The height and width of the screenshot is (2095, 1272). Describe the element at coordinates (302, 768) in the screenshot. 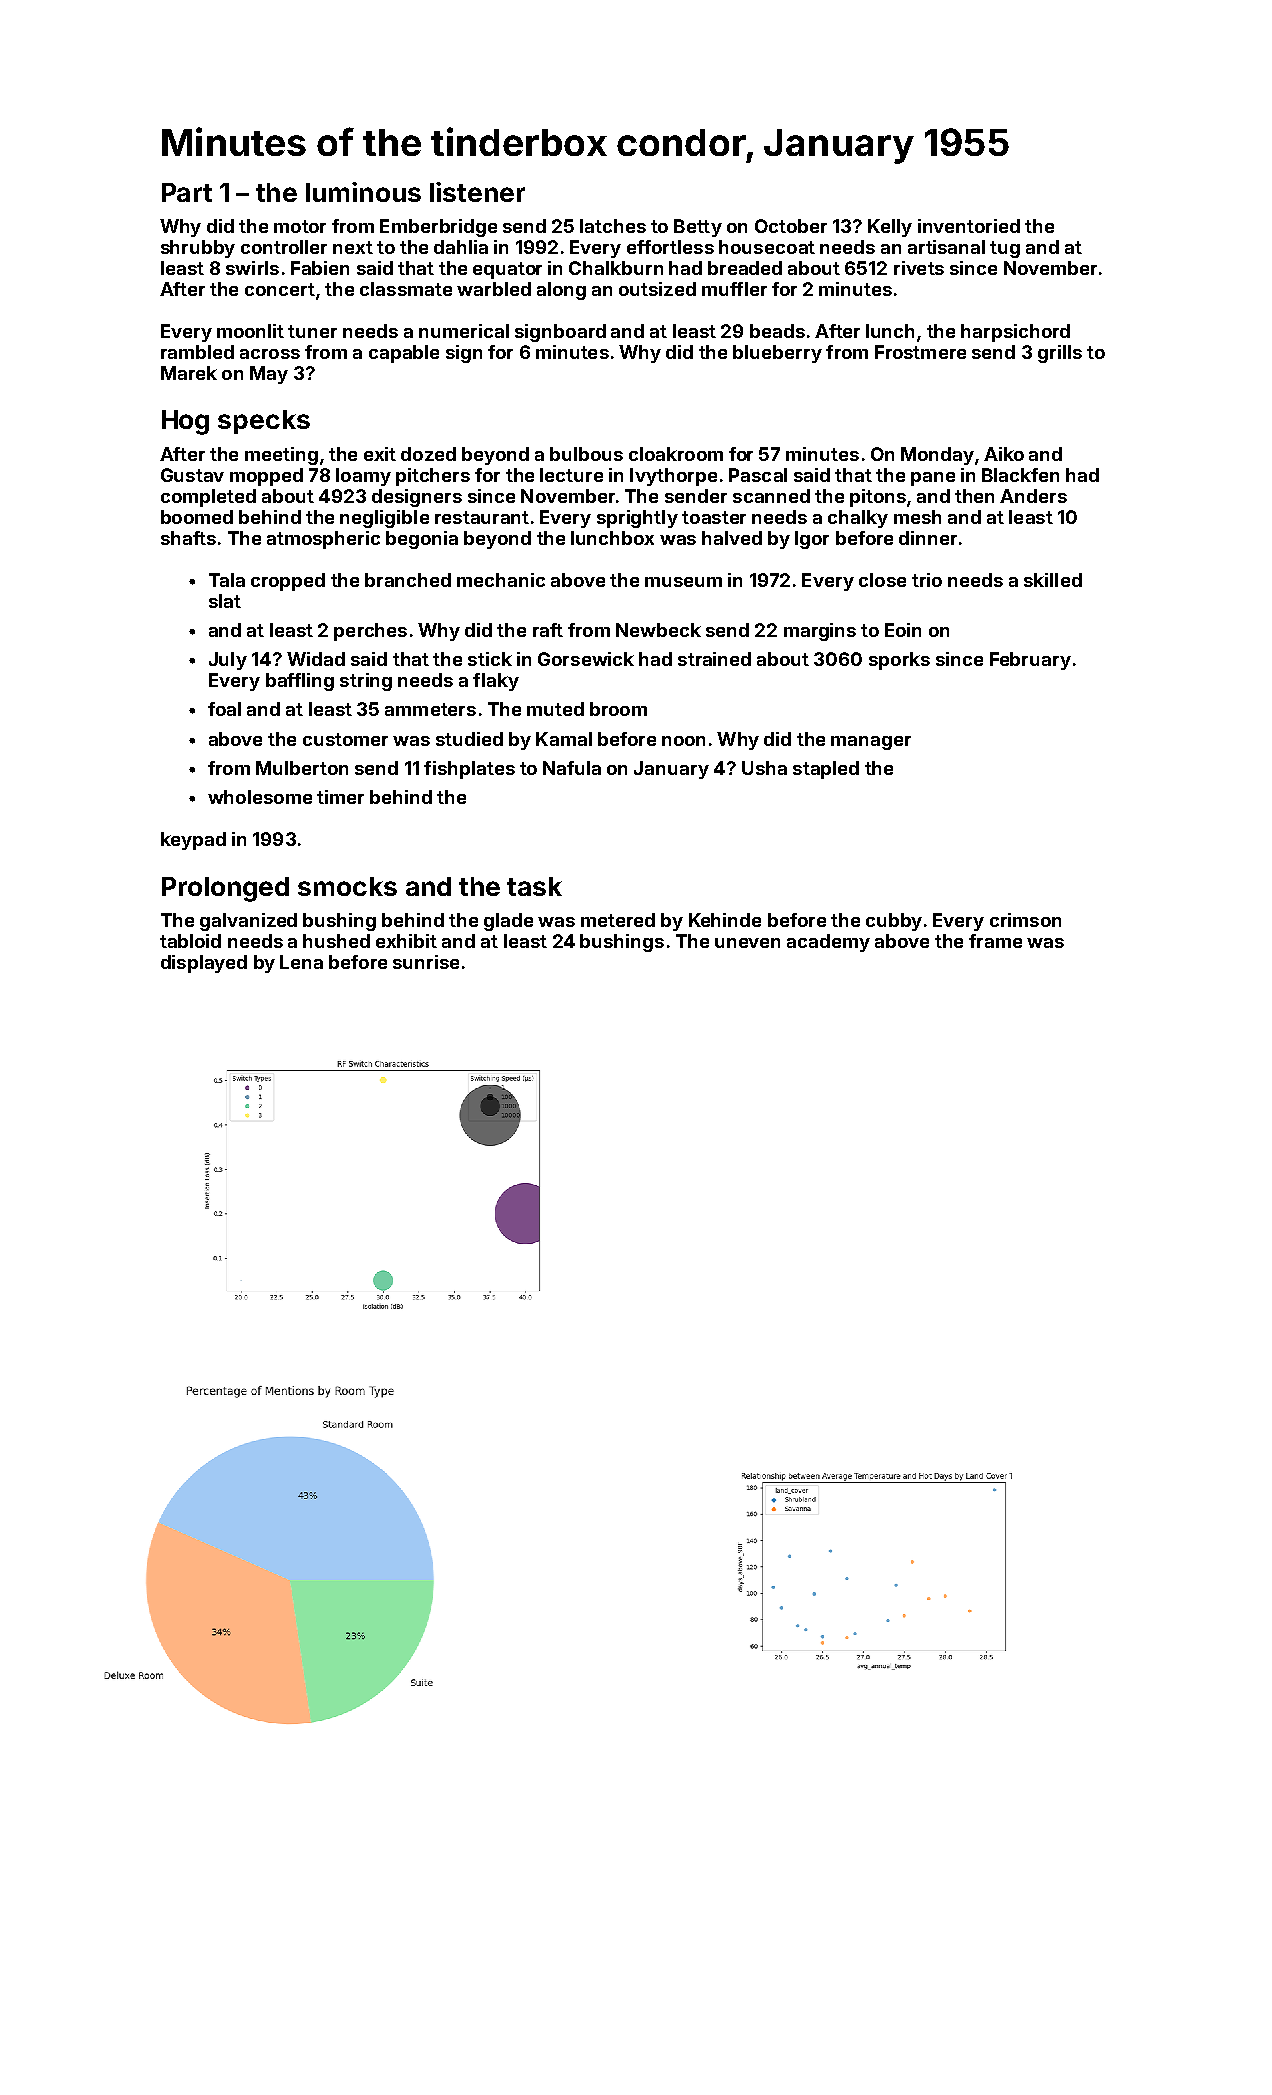

I see `Mulberton` at that location.
